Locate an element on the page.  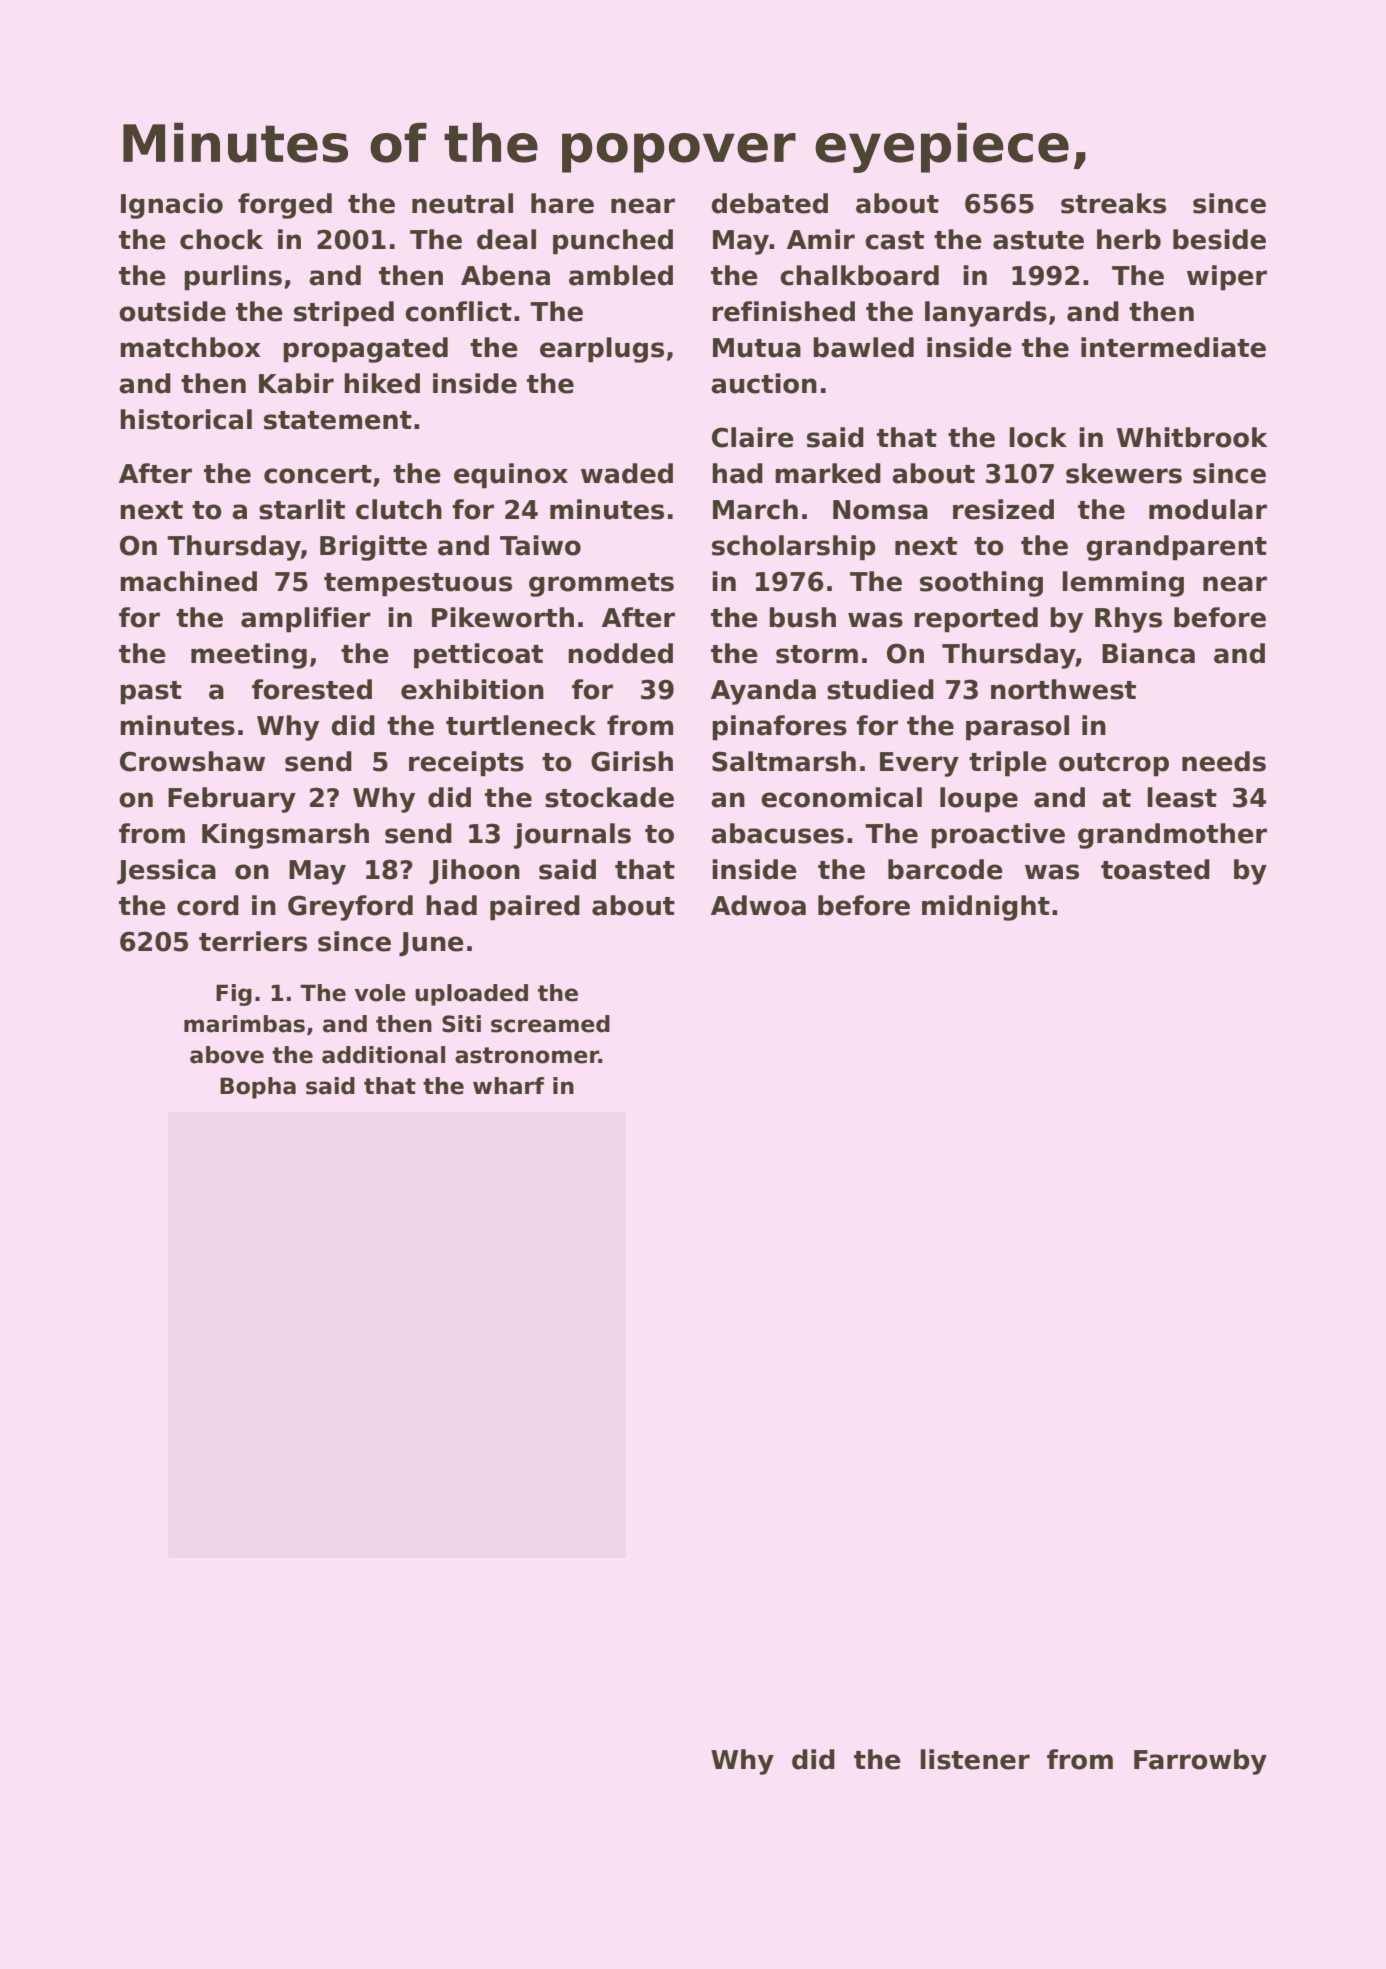
neutral is located at coordinates (462, 203).
